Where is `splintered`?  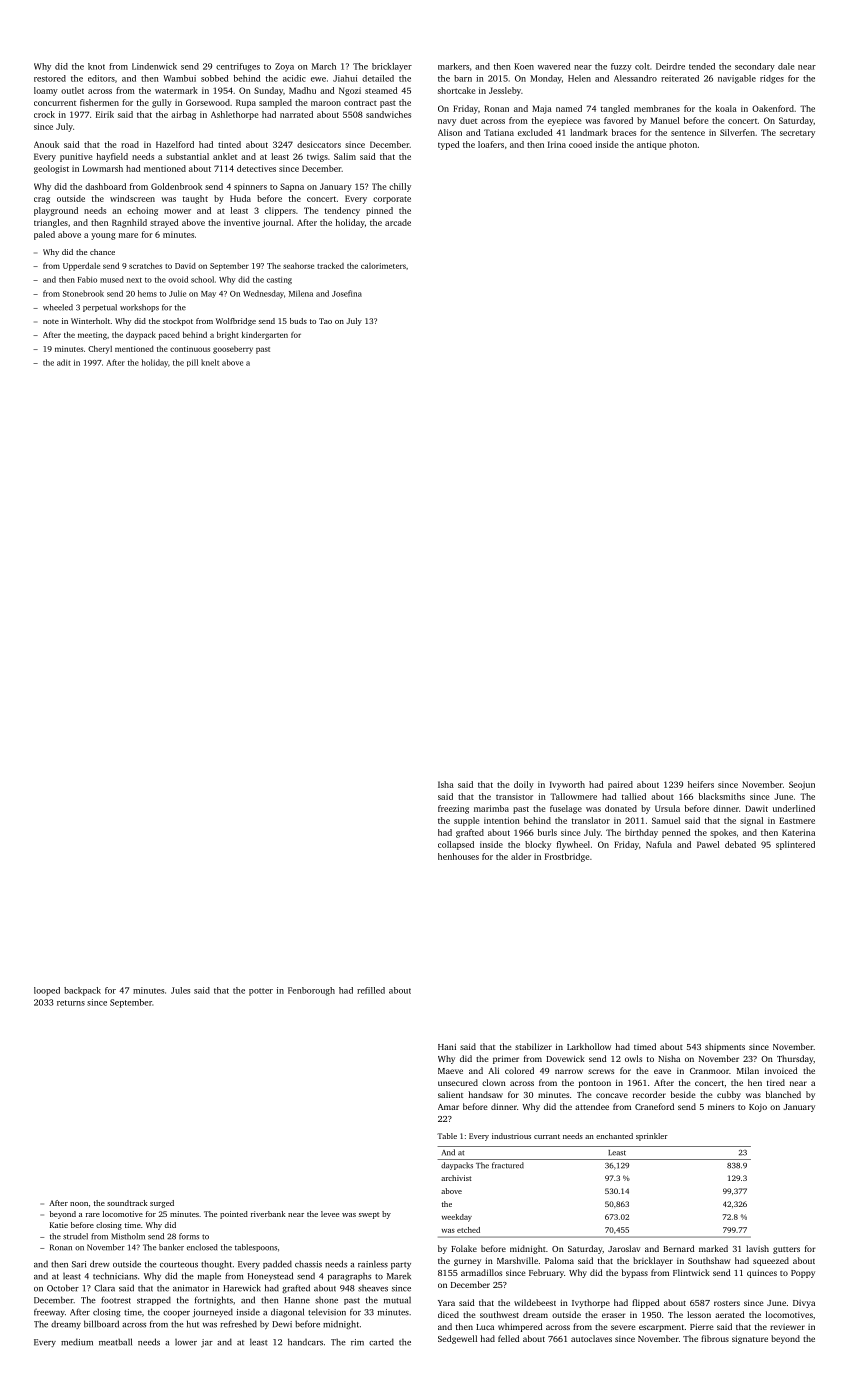
splintered is located at coordinates (795, 845).
